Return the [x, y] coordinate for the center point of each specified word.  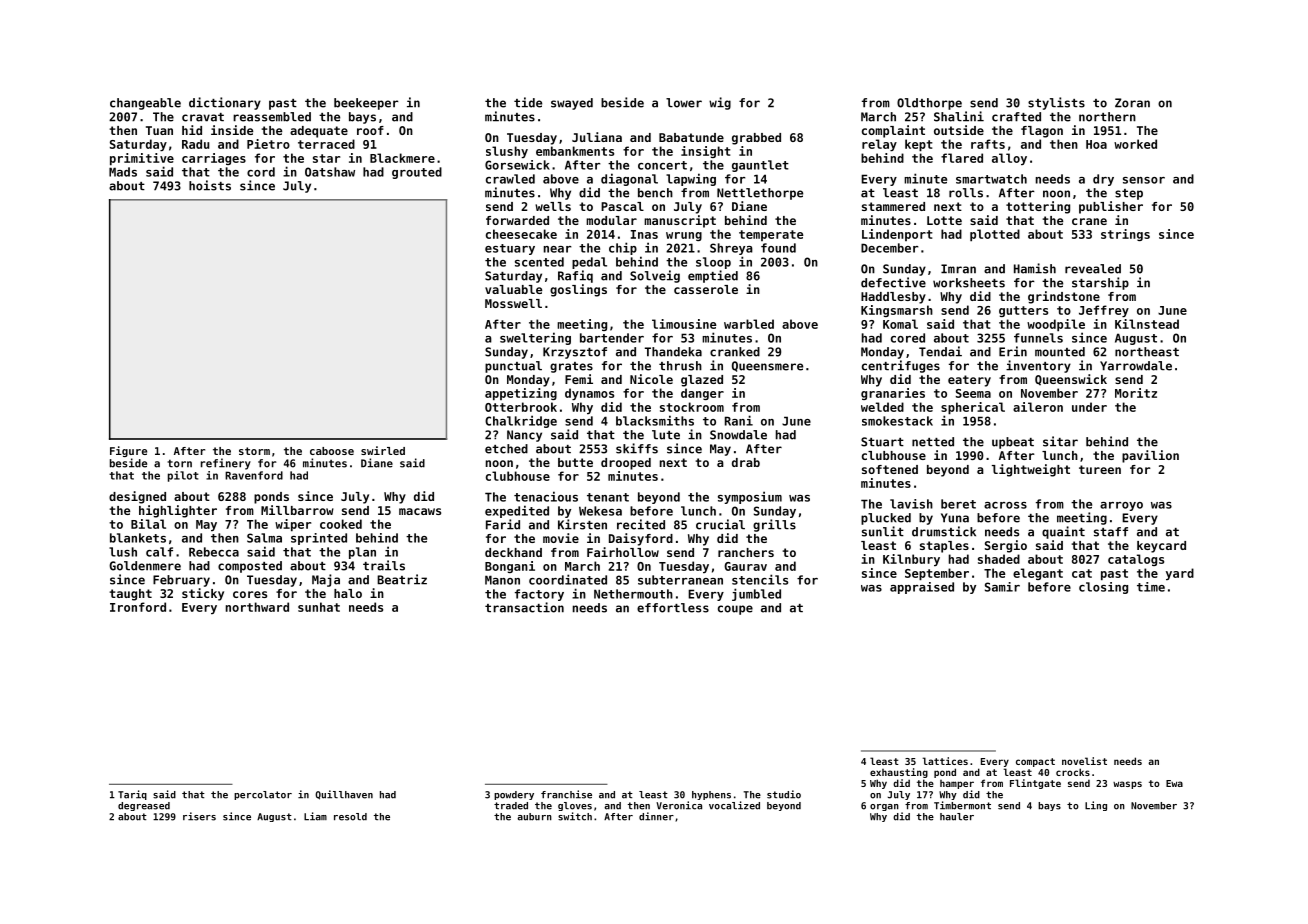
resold [350, 817]
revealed [1093, 269]
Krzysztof [575, 353]
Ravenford [254, 475]
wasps [1127, 785]
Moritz [1136, 393]
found [778, 248]
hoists [210, 185]
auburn [534, 817]
